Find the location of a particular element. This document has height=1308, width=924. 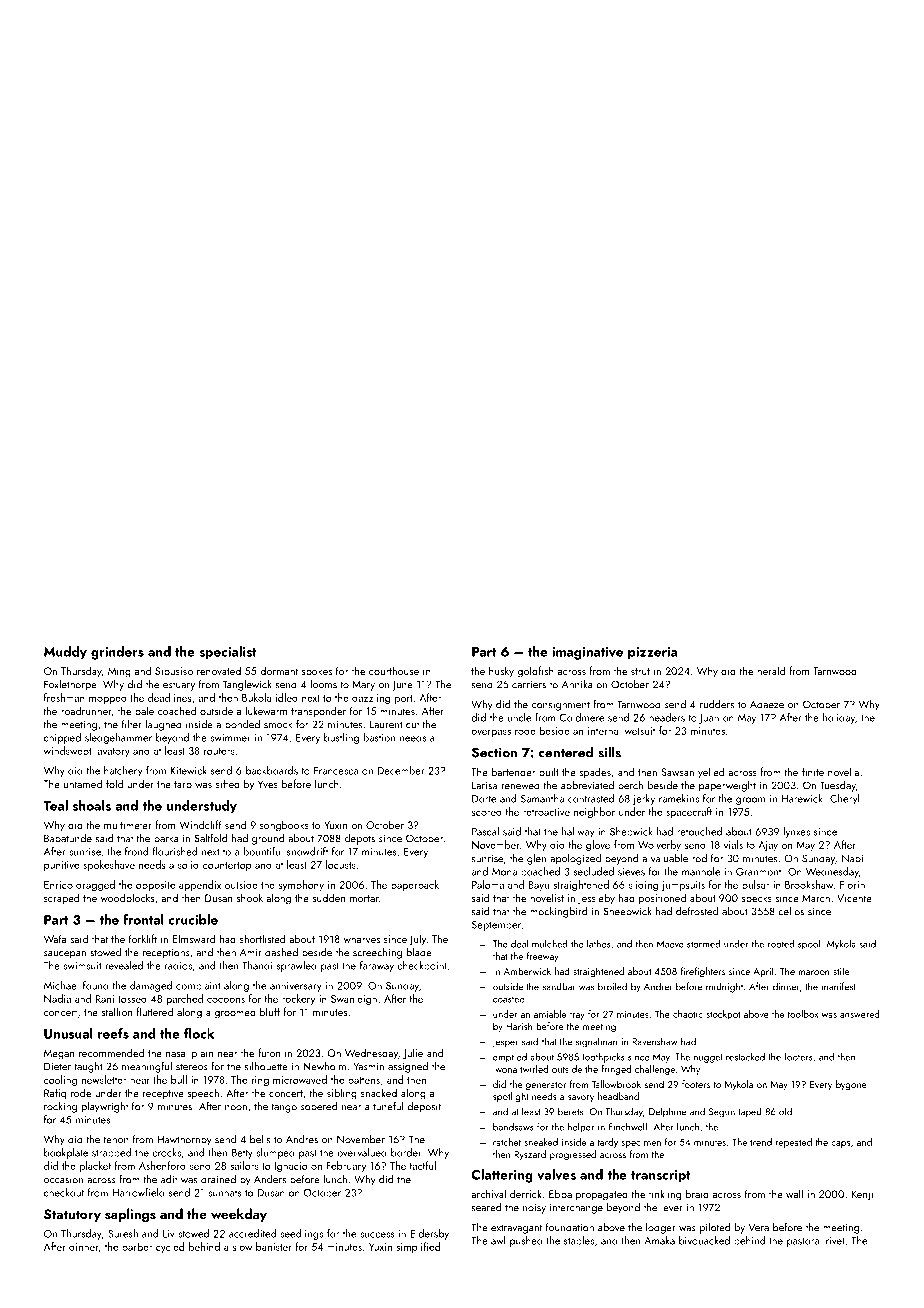

goldfish is located at coordinates (535, 672).
